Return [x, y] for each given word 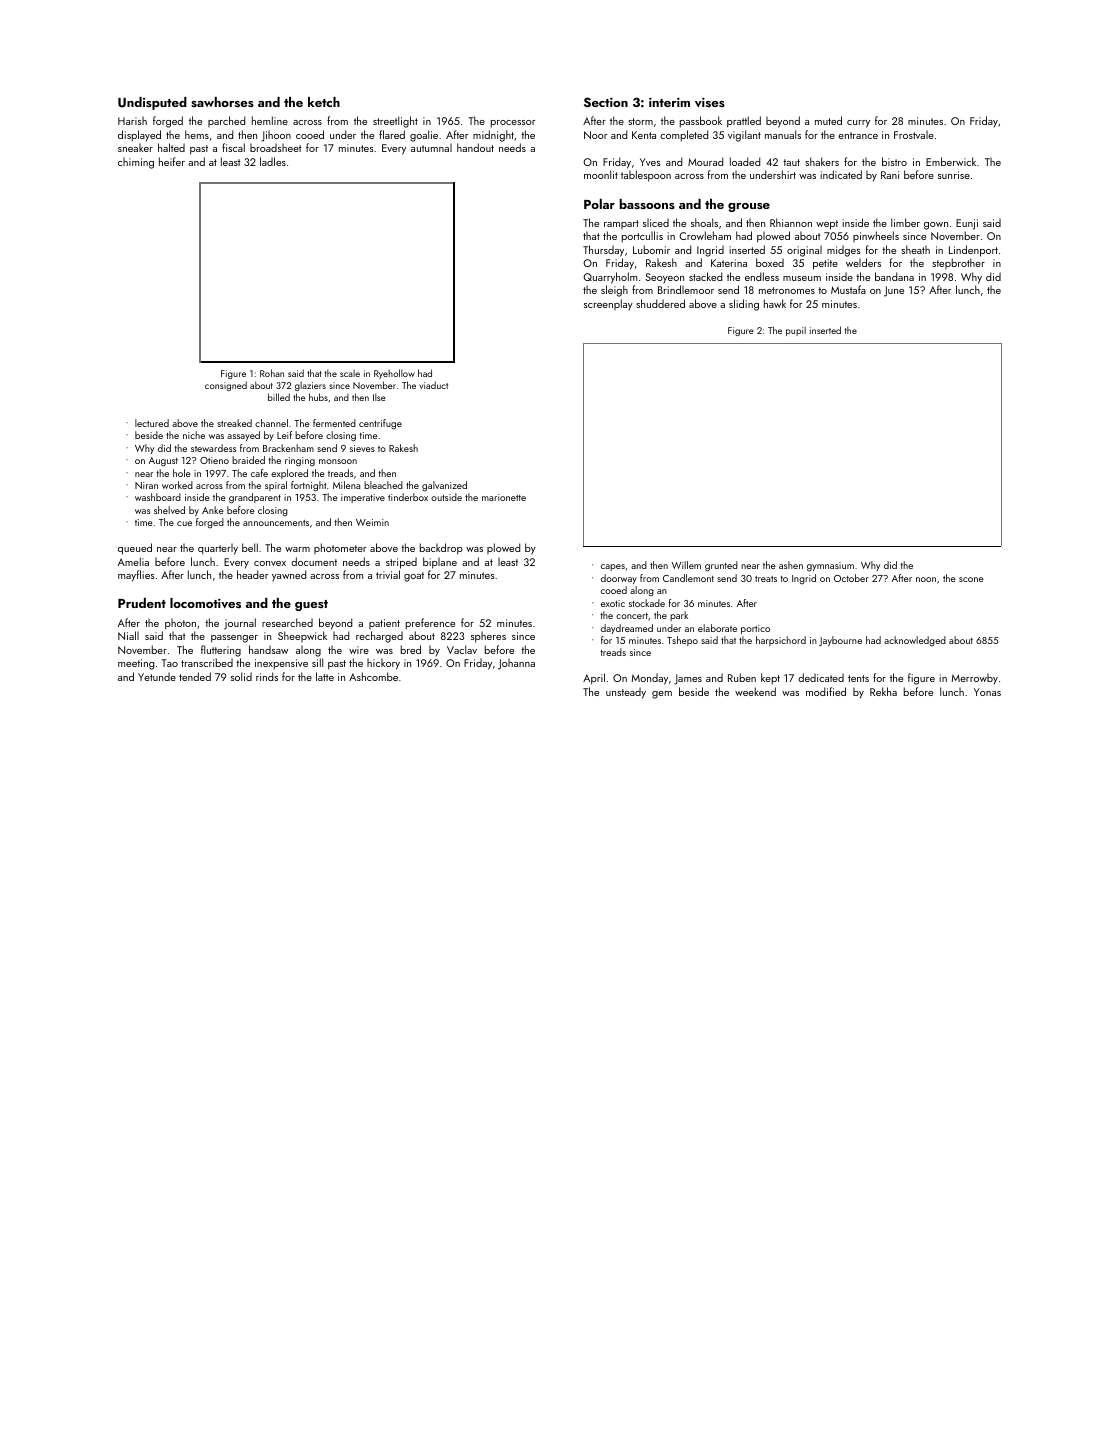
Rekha [883, 691]
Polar [599, 204]
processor [513, 124]
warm [297, 549]
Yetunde [157, 676]
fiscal [233, 147]
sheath [915, 249]
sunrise [954, 175]
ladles [273, 161]
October [851, 578]
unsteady [626, 693]
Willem [686, 565]
